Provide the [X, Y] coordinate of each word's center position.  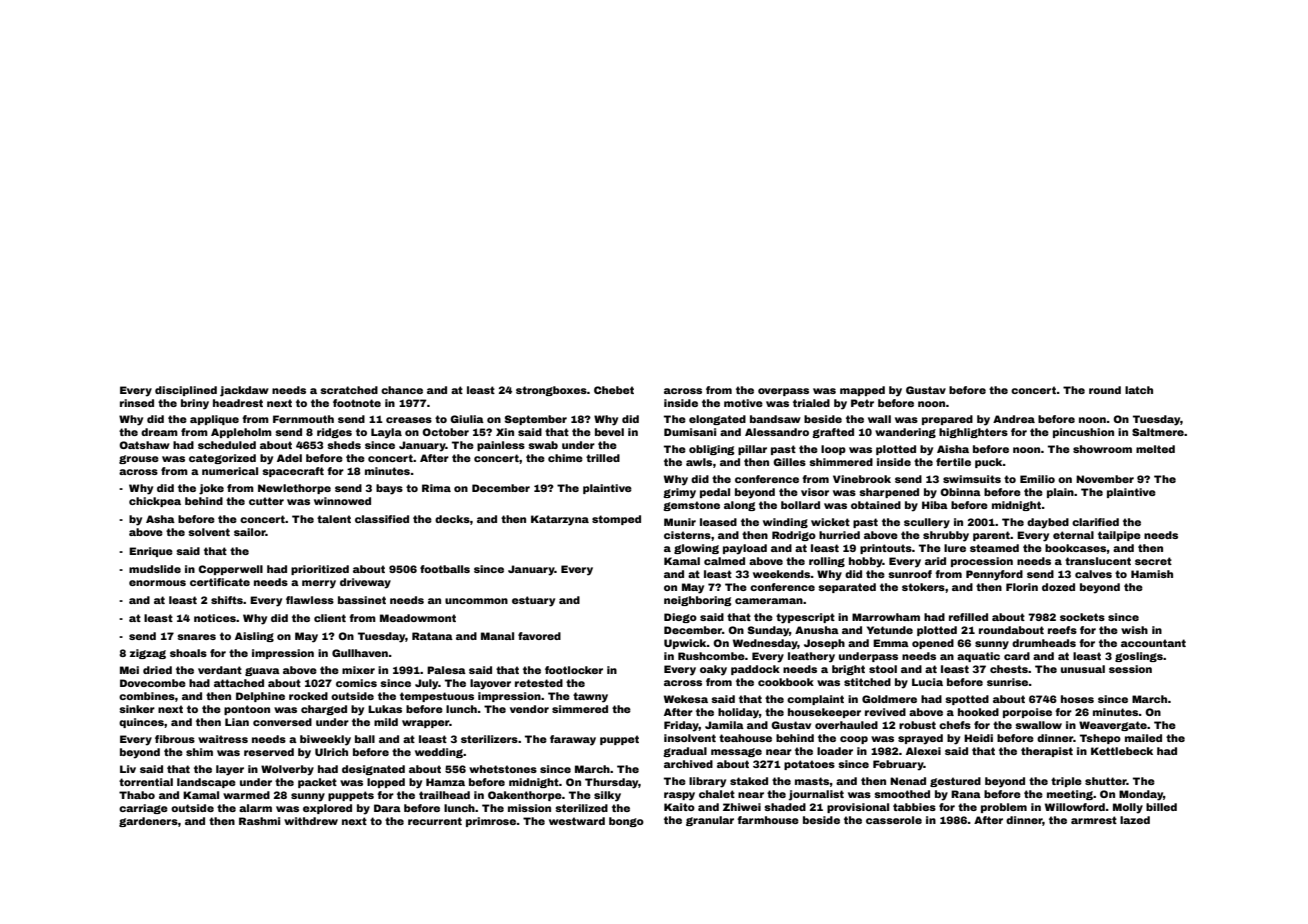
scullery [927, 523]
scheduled [227, 445]
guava [262, 671]
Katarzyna [560, 520]
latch [1139, 390]
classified [382, 519]
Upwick [685, 644]
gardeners [148, 822]
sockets [1082, 617]
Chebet [614, 390]
